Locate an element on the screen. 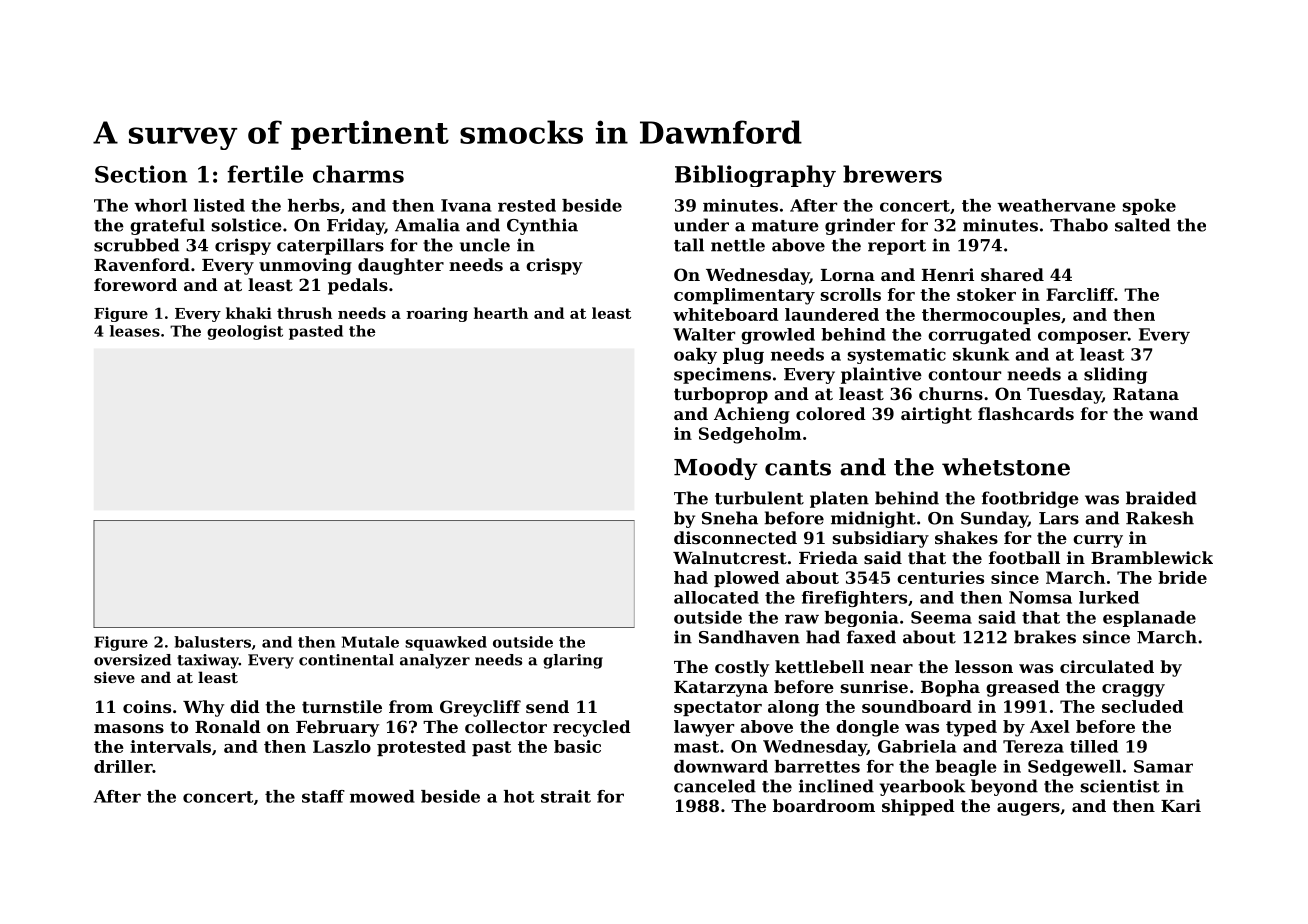  spoke is located at coordinates (1149, 207).
